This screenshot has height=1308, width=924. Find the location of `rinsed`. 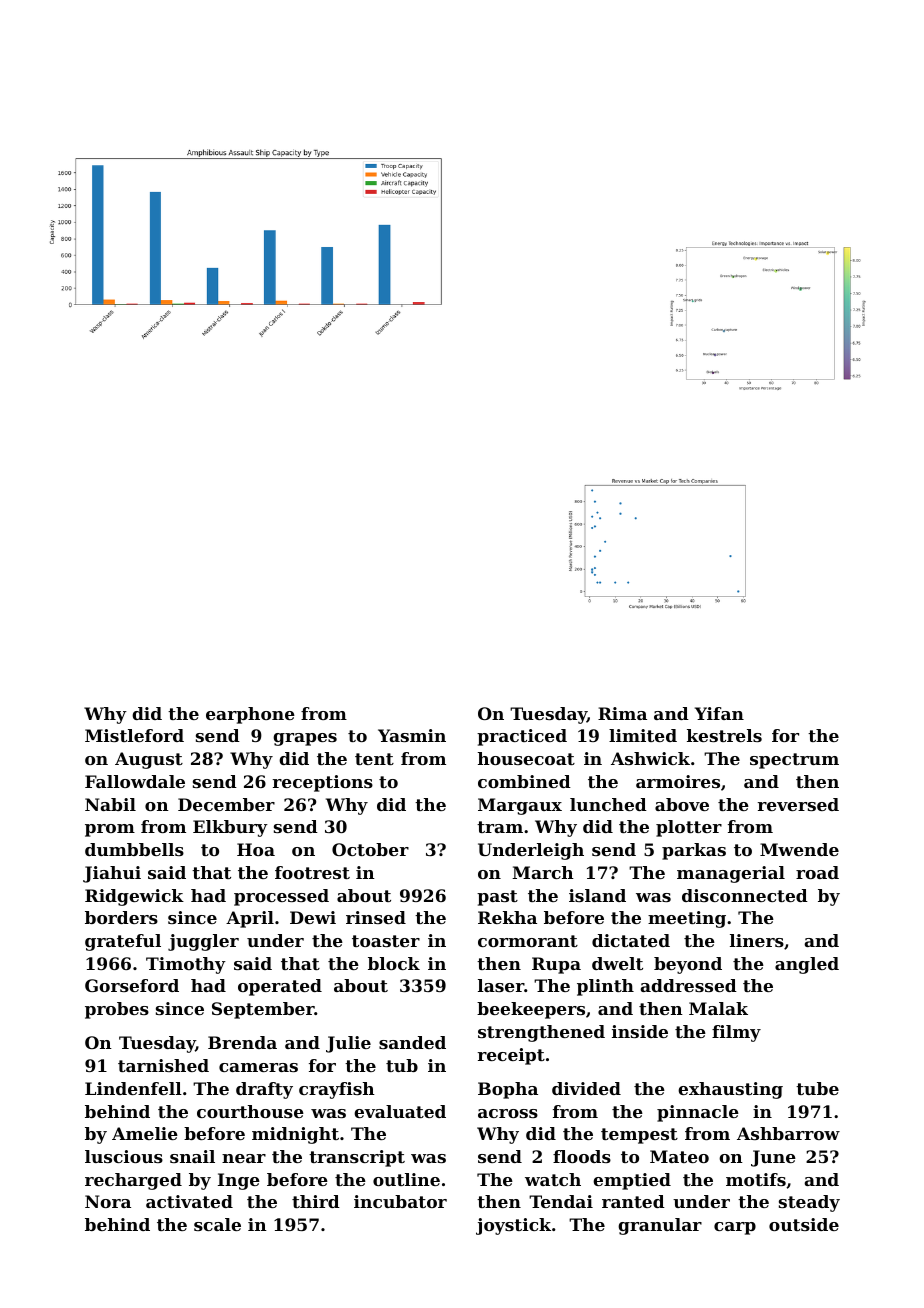

rinsed is located at coordinates (376, 917).
